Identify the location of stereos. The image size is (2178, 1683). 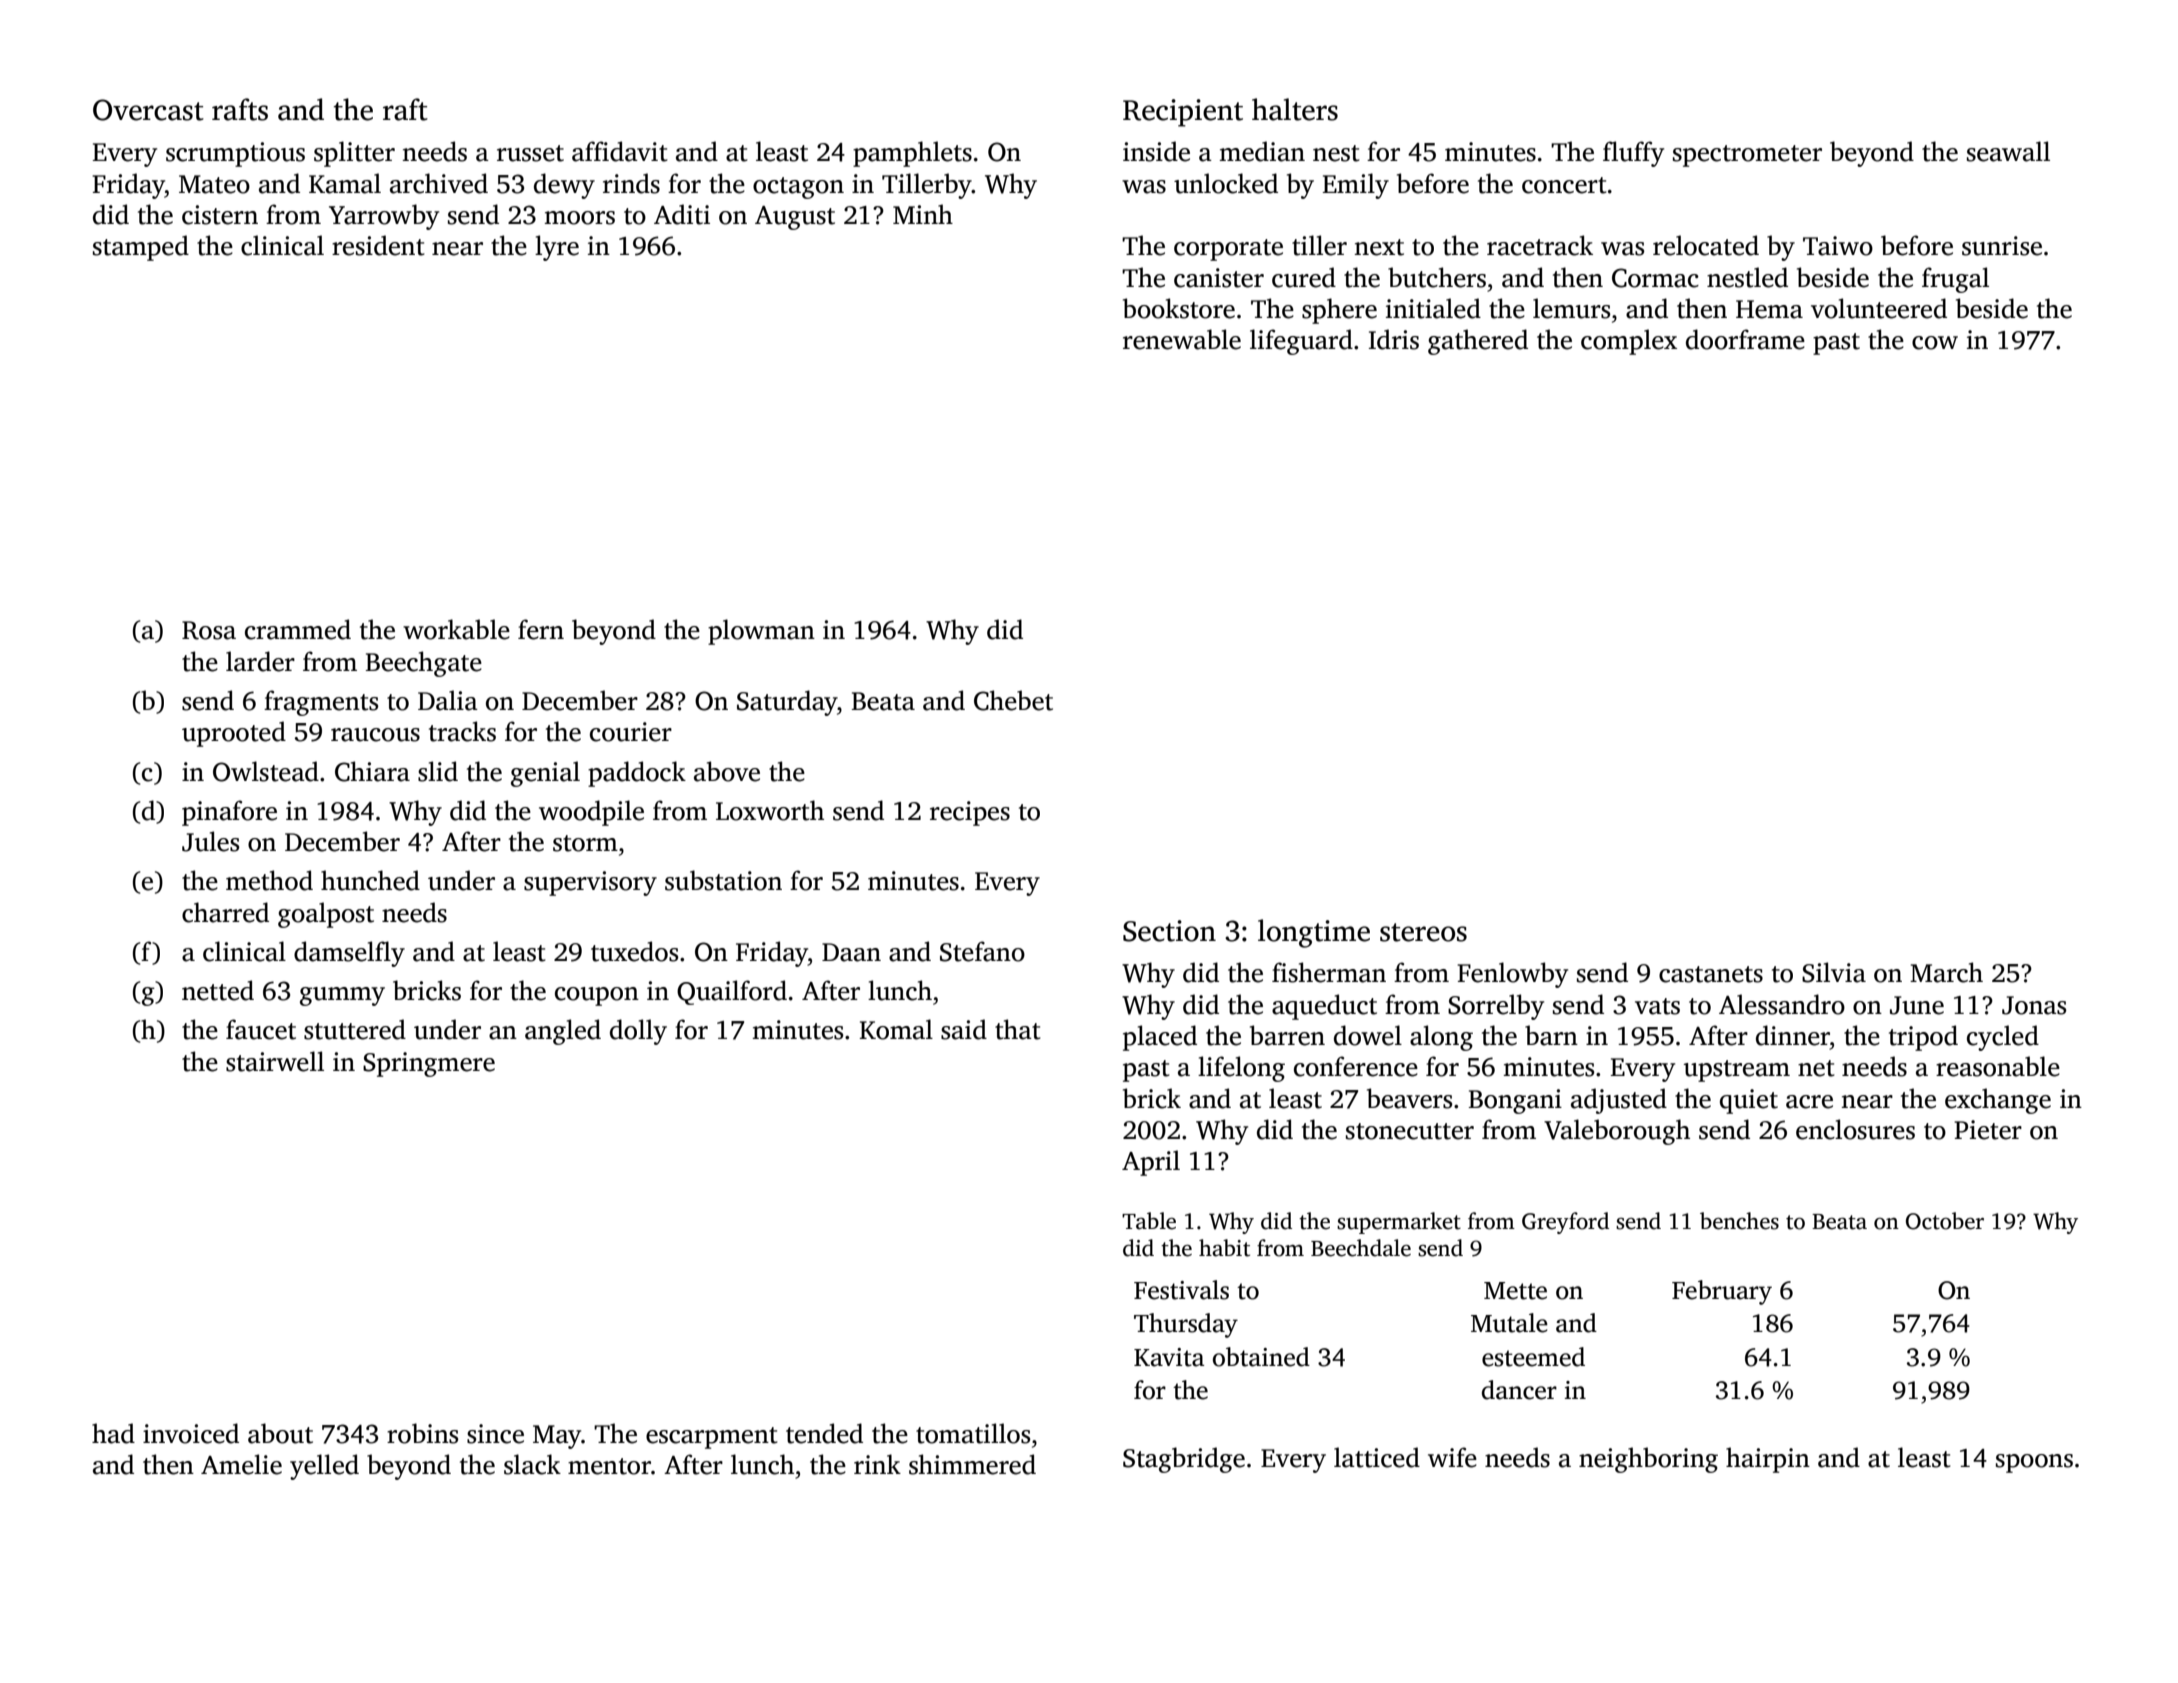
(1423, 932).
